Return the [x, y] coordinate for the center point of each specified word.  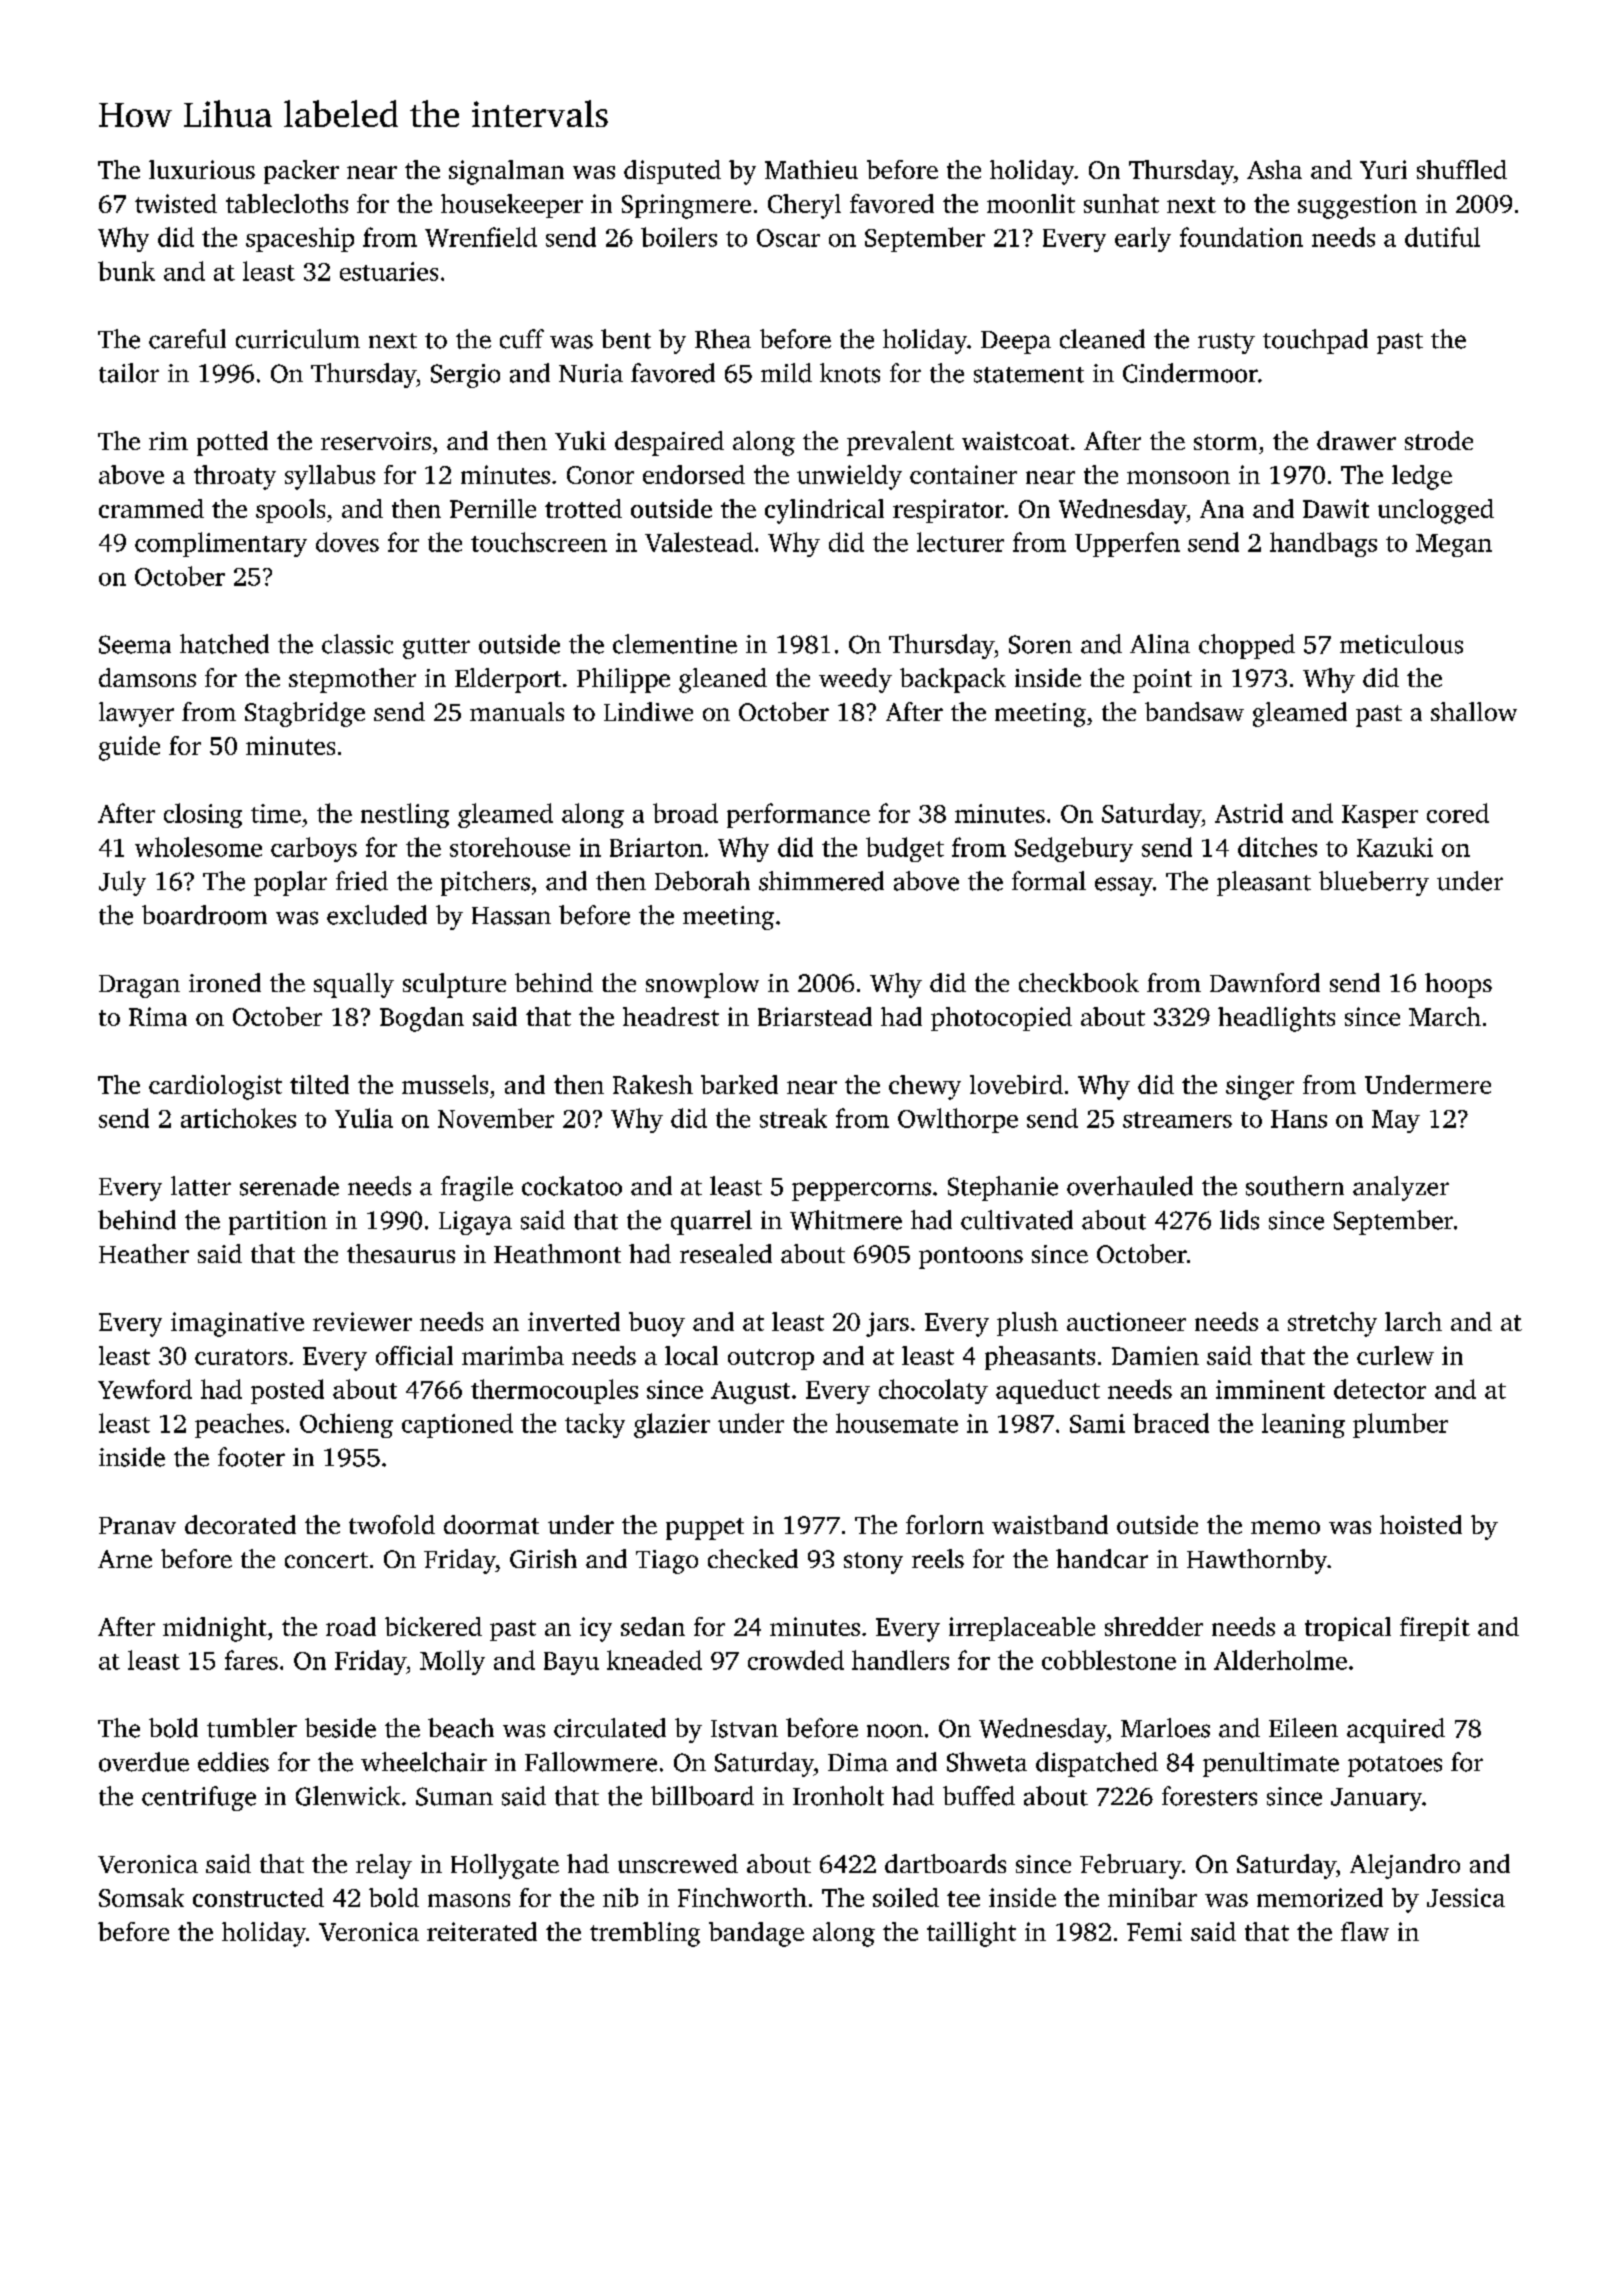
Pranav [137, 1525]
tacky [595, 1425]
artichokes [238, 1118]
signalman [506, 172]
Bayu [571, 1663]
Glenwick [348, 1796]
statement [1029, 375]
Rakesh [653, 1084]
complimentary [221, 544]
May [1396, 1121]
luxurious [202, 169]
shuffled [1462, 169]
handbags [1323, 544]
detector [1380, 1389]
